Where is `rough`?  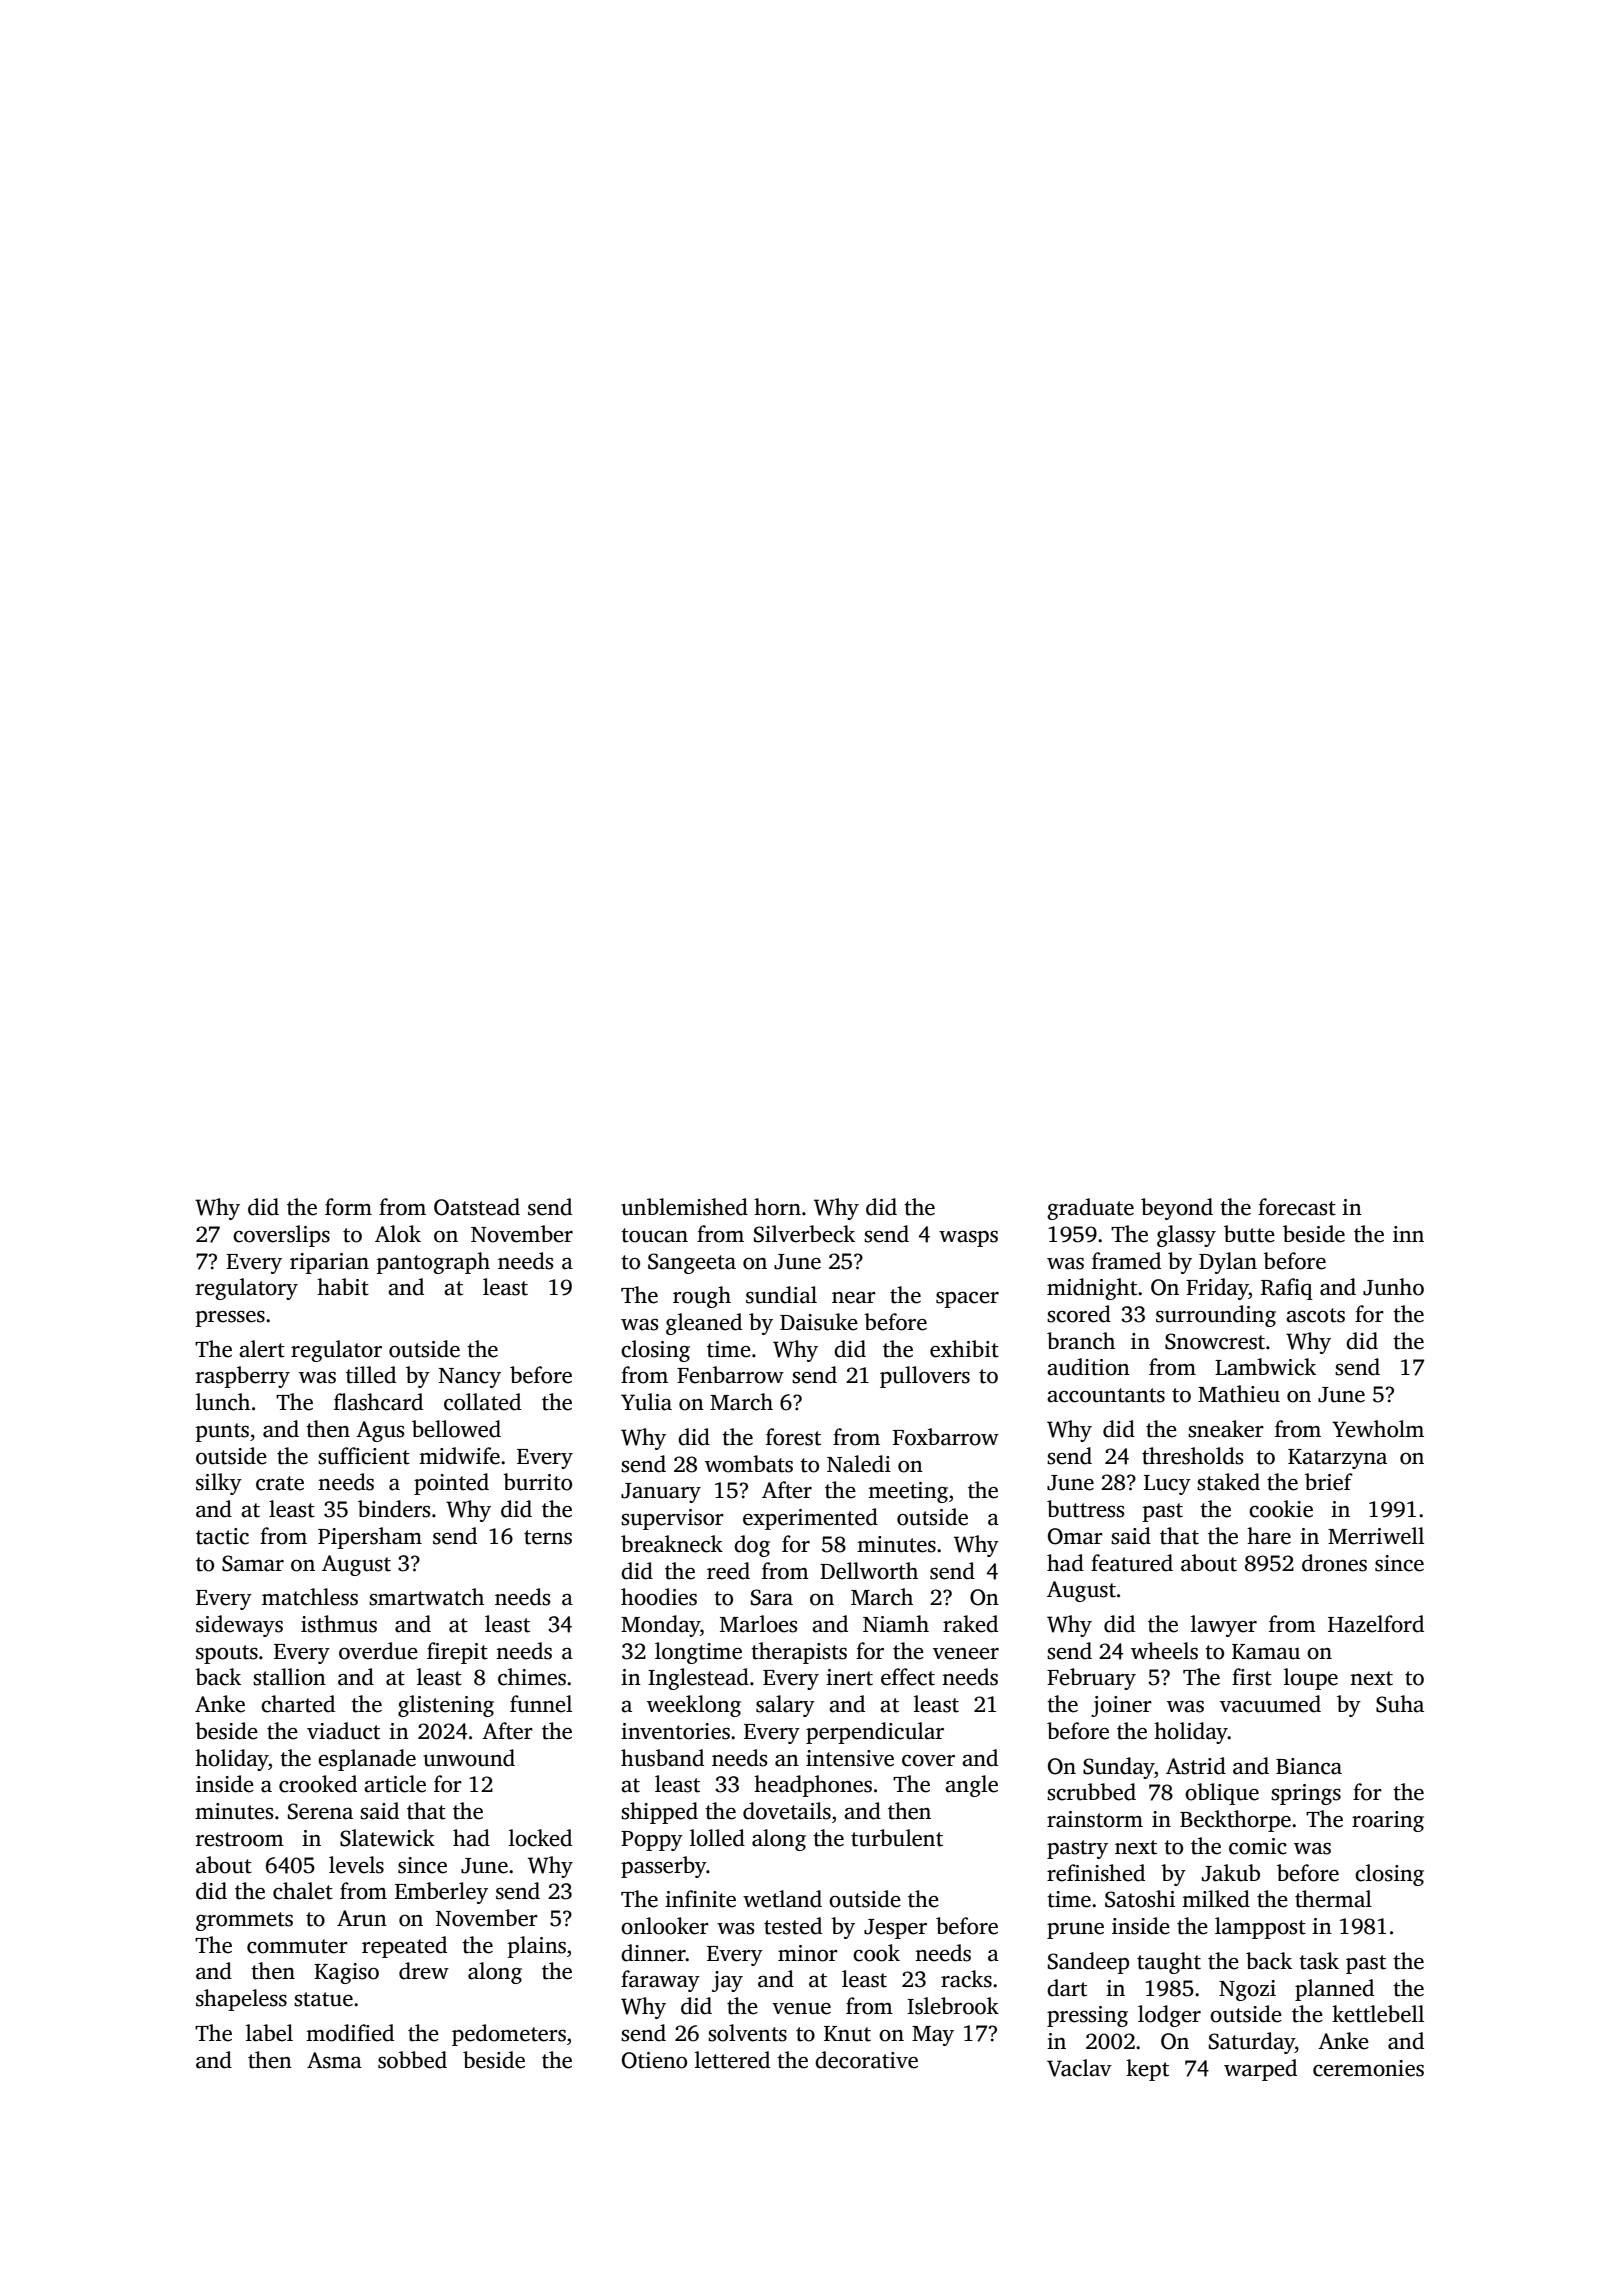
rough is located at coordinates (702, 1297).
